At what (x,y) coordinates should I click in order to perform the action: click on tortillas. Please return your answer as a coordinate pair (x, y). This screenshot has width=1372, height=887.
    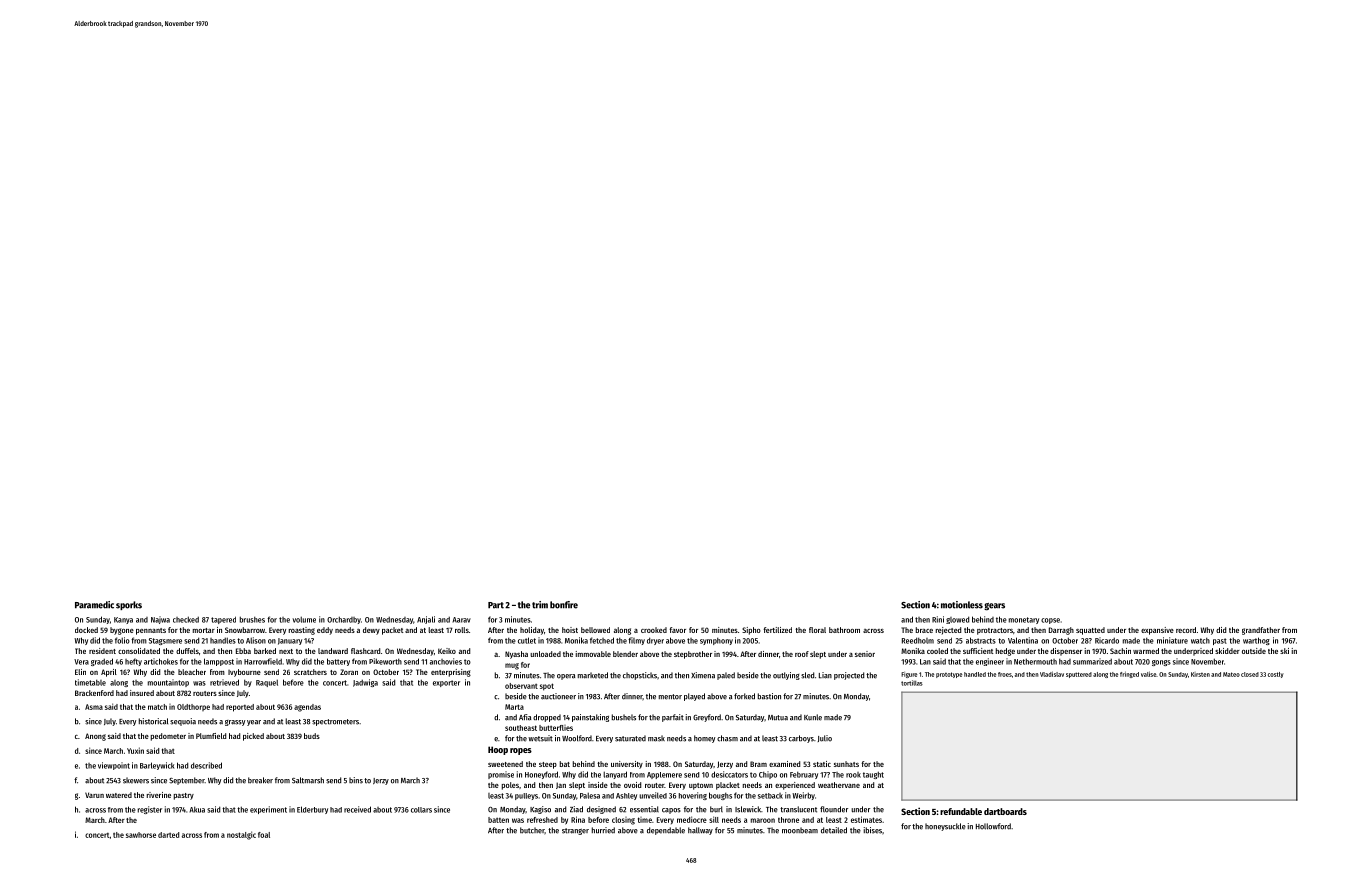
    Looking at the image, I should click on (912, 683).
